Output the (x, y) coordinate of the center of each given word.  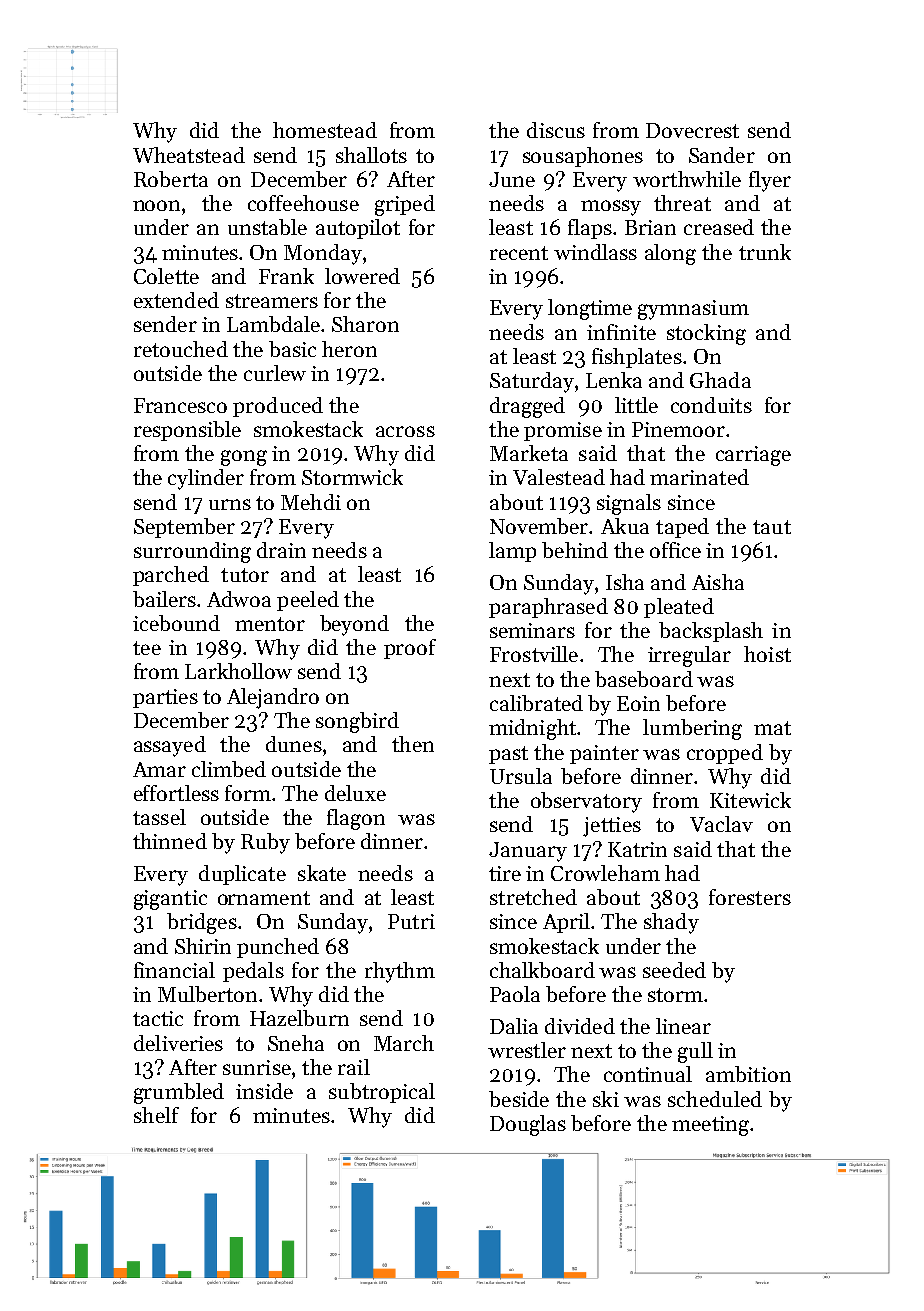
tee (147, 648)
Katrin (637, 849)
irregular (689, 656)
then (413, 744)
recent (519, 253)
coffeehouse (303, 203)
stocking (706, 334)
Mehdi (311, 502)
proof (410, 649)
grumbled (179, 1093)
